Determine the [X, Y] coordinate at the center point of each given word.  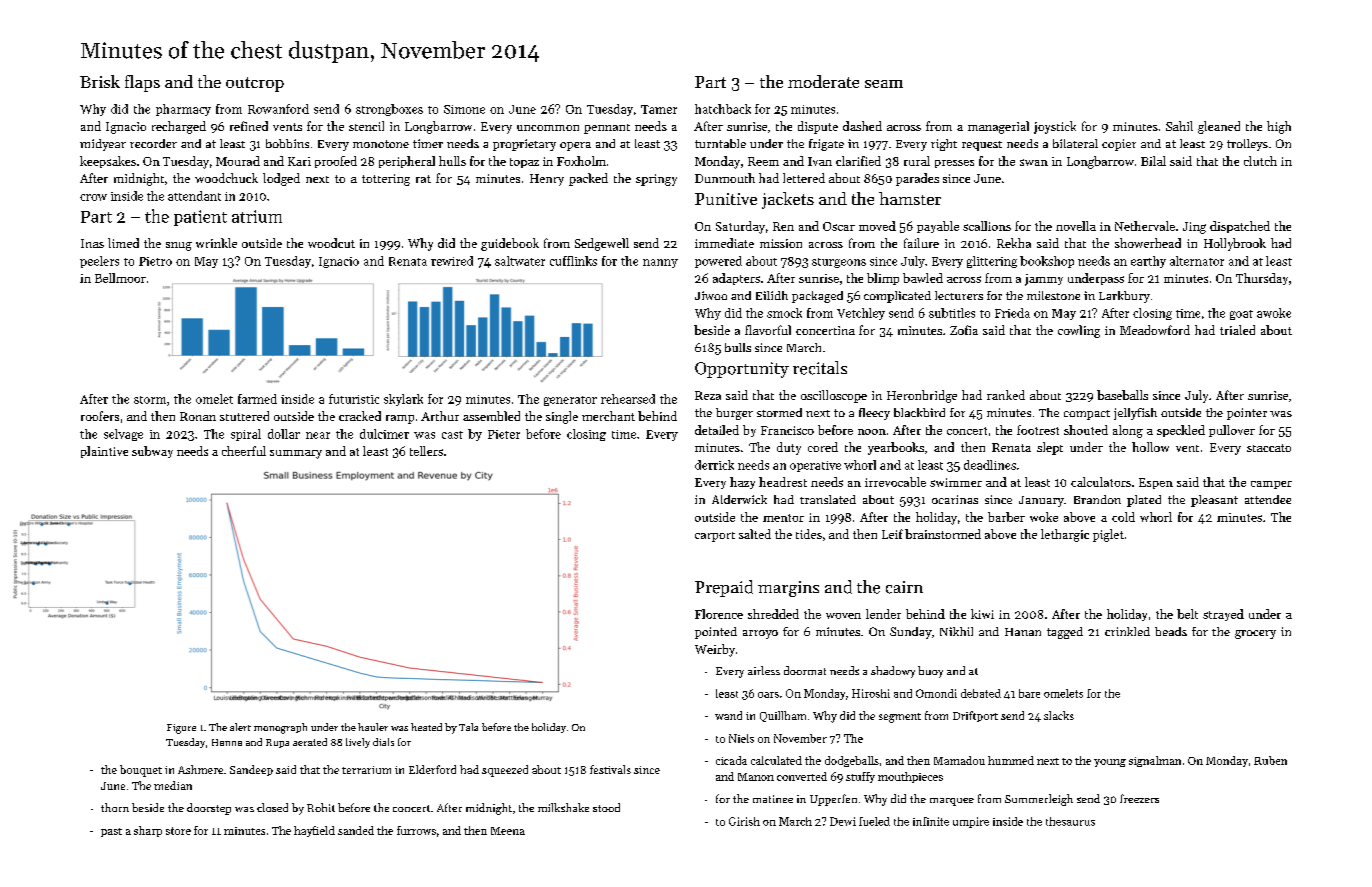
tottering [386, 180]
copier [1119, 145]
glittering [992, 262]
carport [715, 537]
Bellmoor [120, 278]
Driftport [975, 716]
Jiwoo [711, 295]
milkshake [563, 807]
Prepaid [724, 588]
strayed [1223, 615]
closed [272, 807]
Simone [464, 109]
